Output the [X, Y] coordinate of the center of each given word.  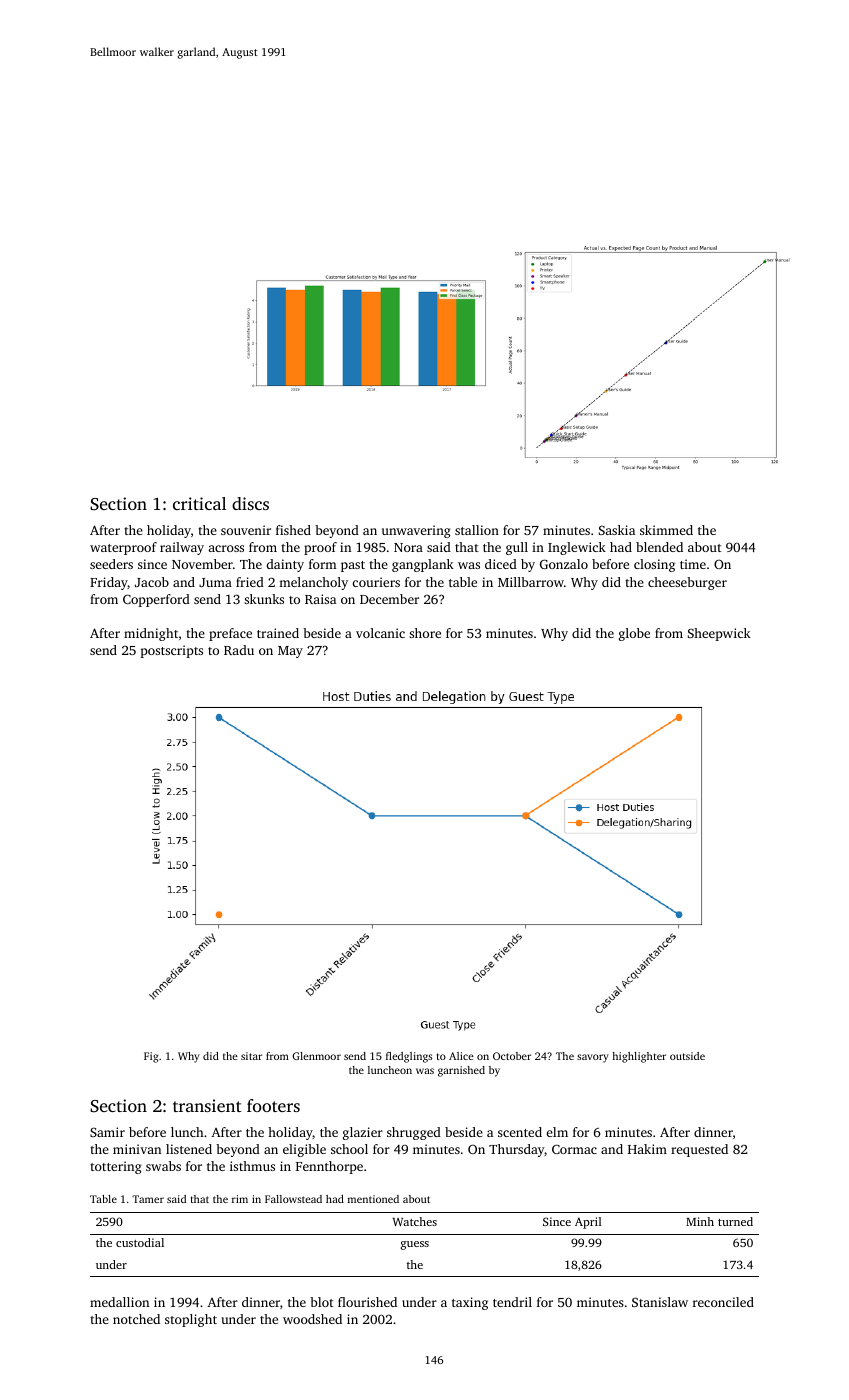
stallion [477, 530]
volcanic [380, 633]
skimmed [666, 530]
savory [593, 1058]
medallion [119, 1302]
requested [699, 1150]
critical [199, 503]
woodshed [312, 1319]
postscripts [171, 651]
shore [425, 633]
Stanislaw [660, 1302]
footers [273, 1105]
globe [634, 634]
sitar [251, 1056]
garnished [461, 1071]
